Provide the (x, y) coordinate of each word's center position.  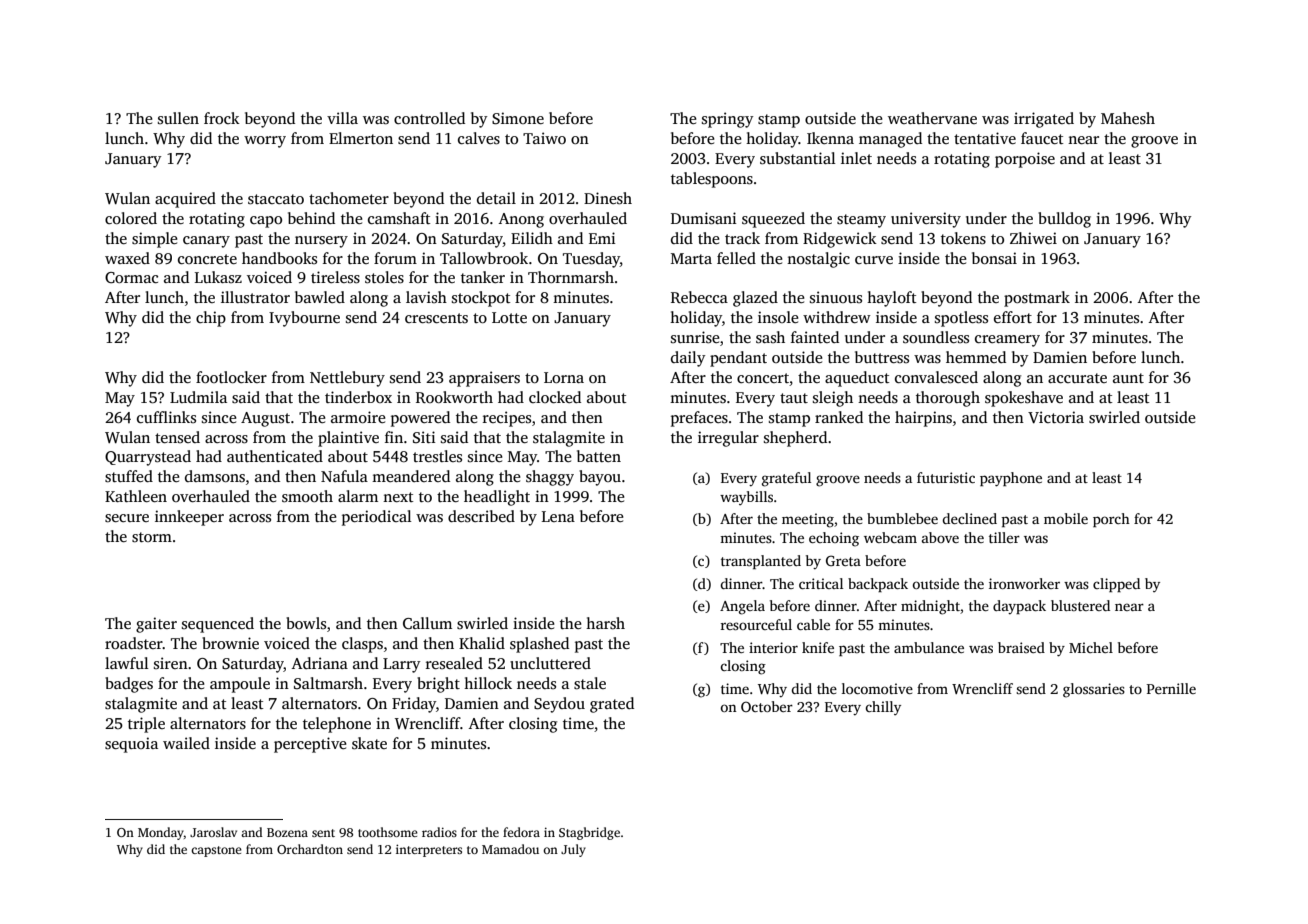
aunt (1128, 378)
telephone (337, 725)
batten (599, 456)
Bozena (287, 832)
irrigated (1044, 120)
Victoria (1056, 417)
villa (342, 118)
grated (612, 705)
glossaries (1094, 690)
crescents (436, 318)
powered (420, 419)
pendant (738, 359)
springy (727, 120)
